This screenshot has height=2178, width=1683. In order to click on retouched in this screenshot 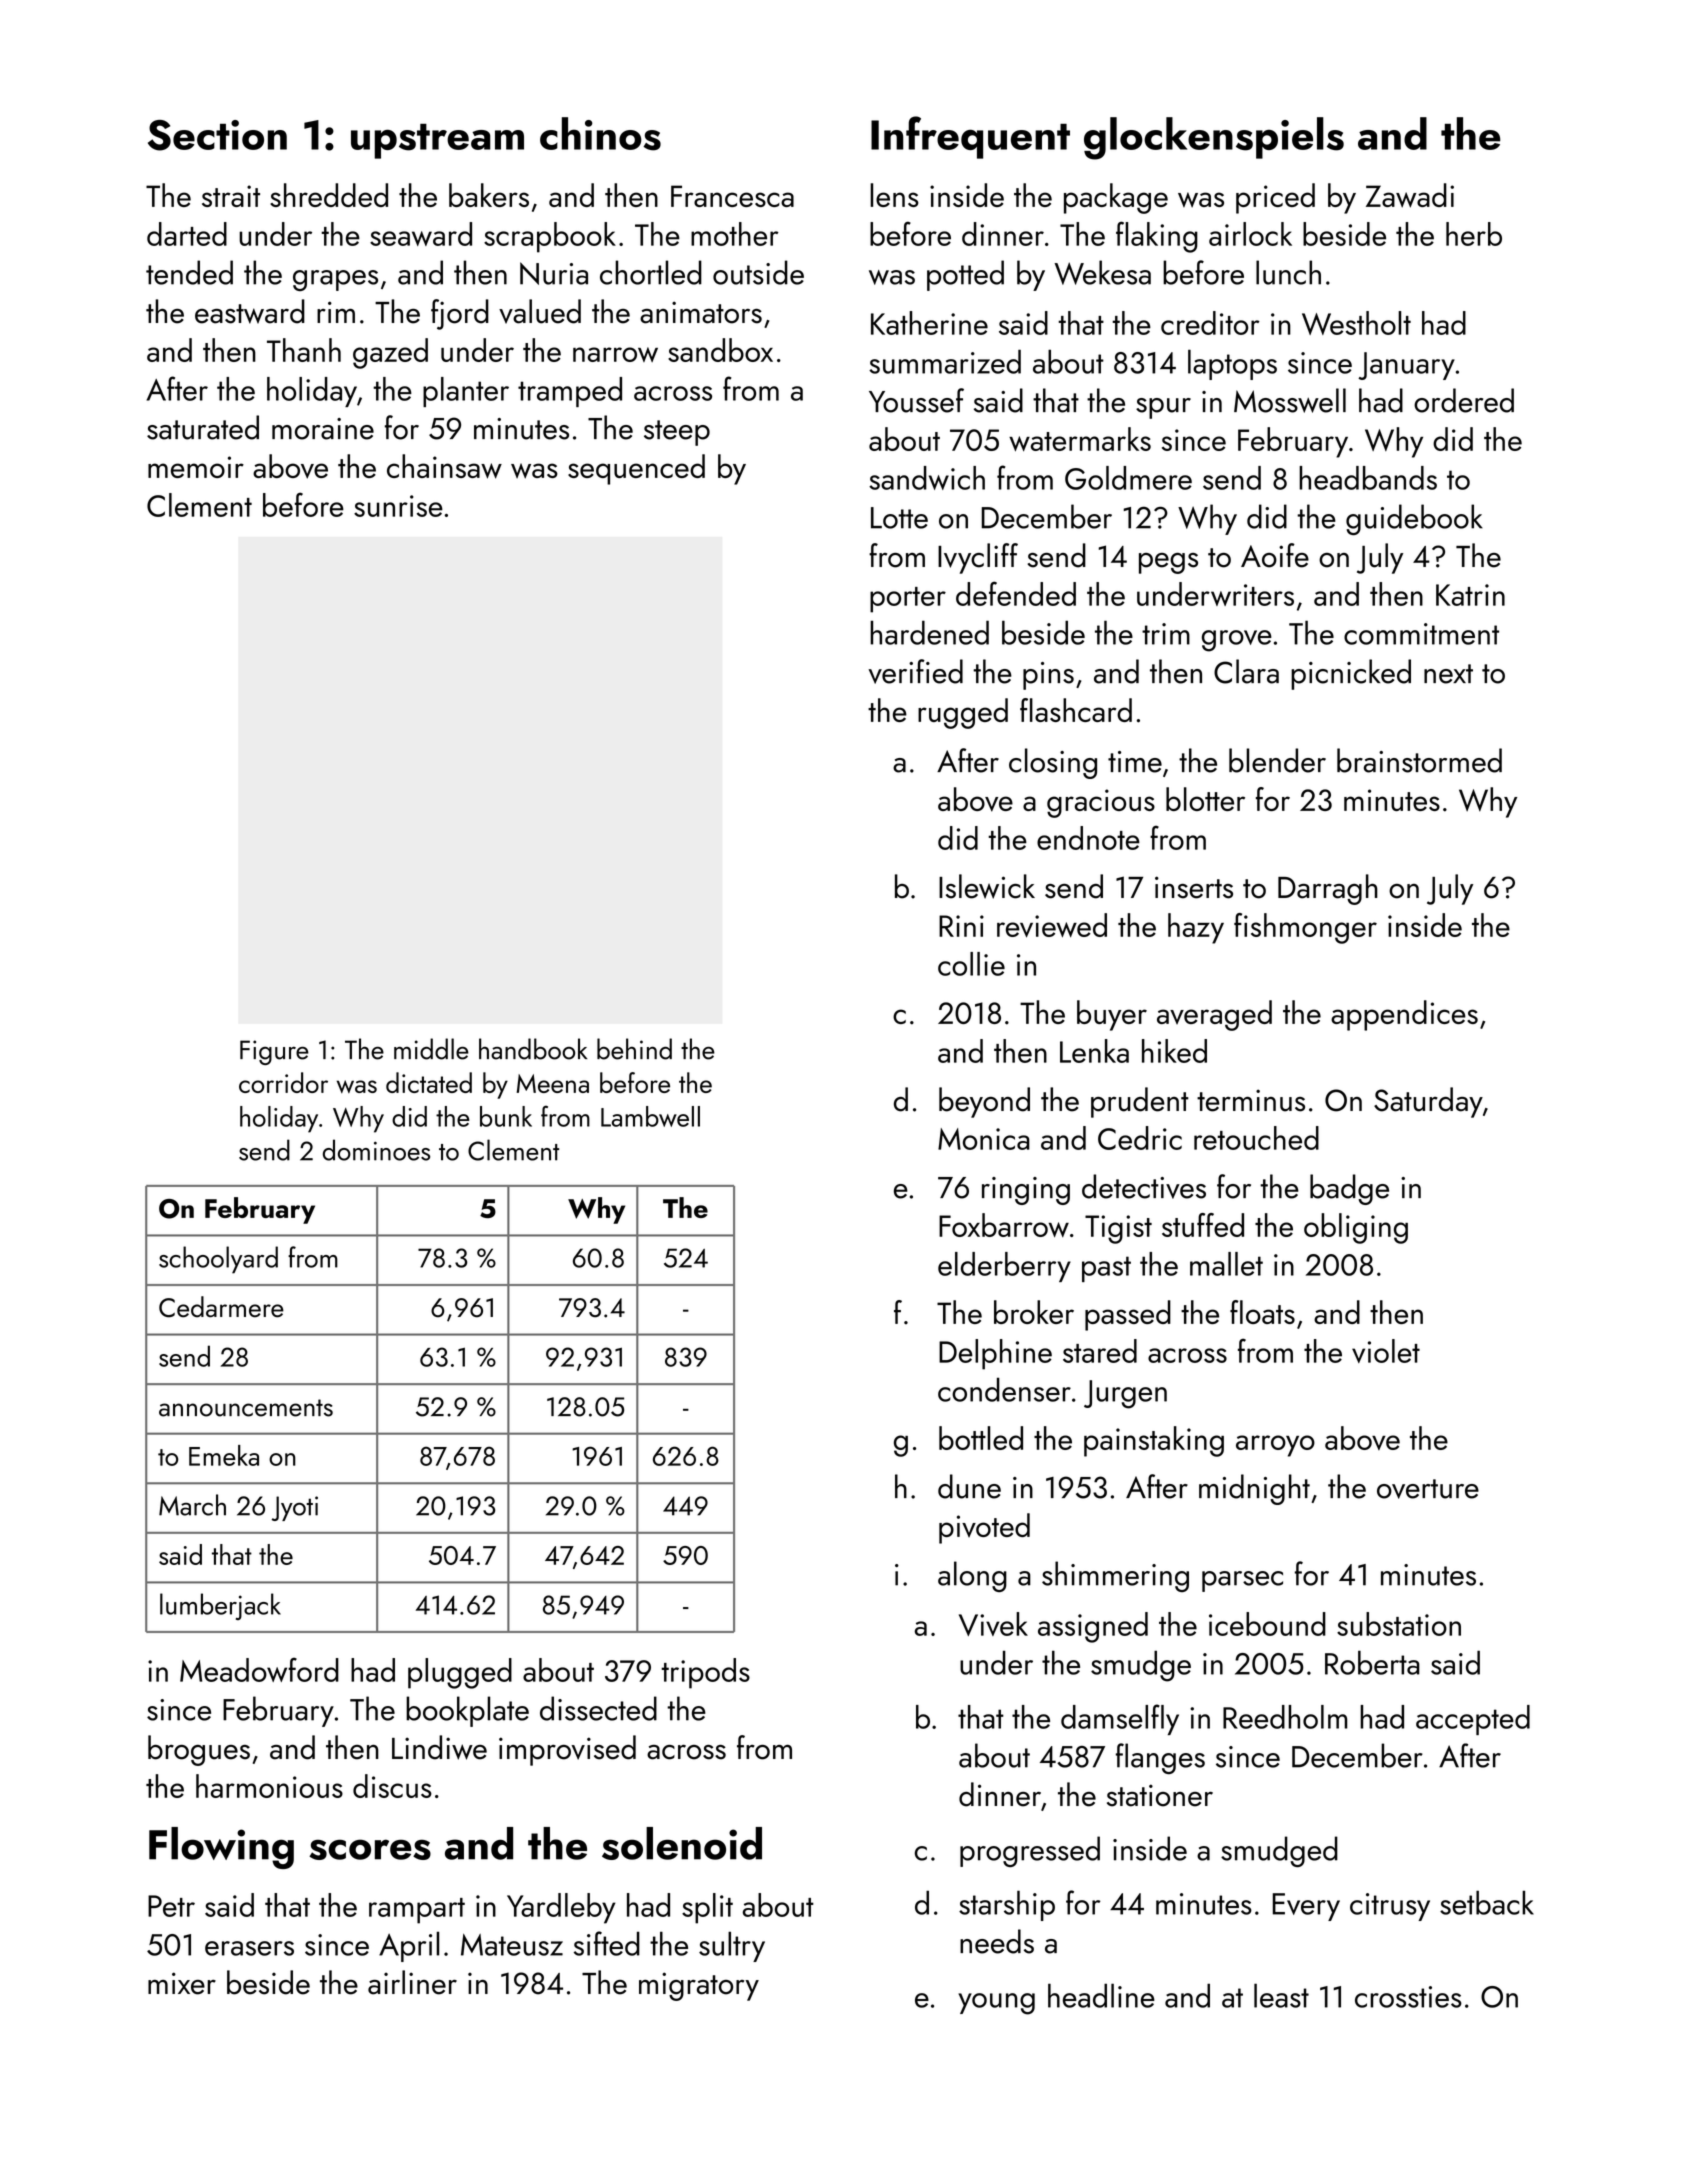, I will do `click(1256, 1138)`.
